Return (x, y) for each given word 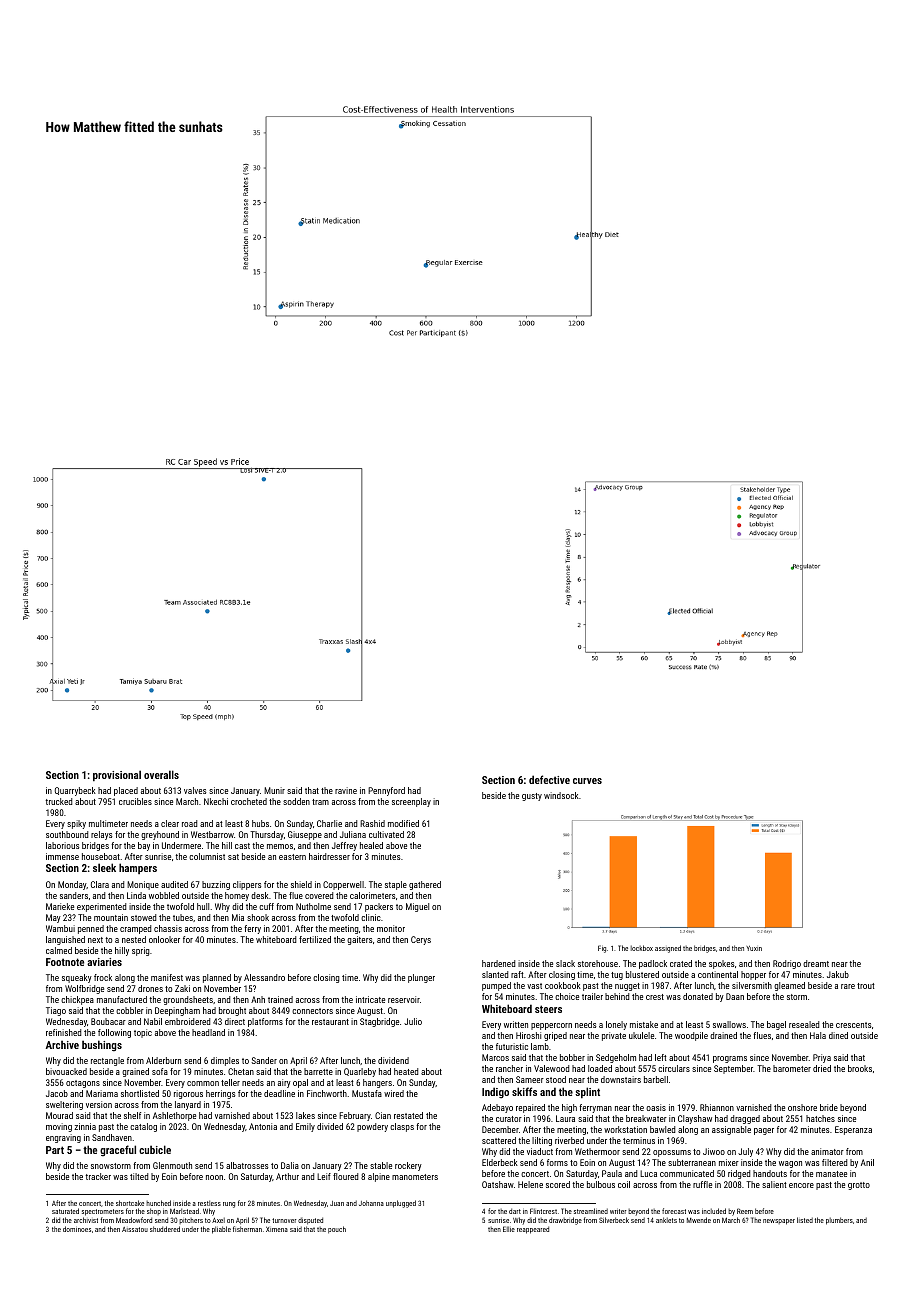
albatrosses (247, 1165)
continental (718, 974)
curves (587, 781)
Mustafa (367, 1093)
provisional (117, 775)
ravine (346, 790)
